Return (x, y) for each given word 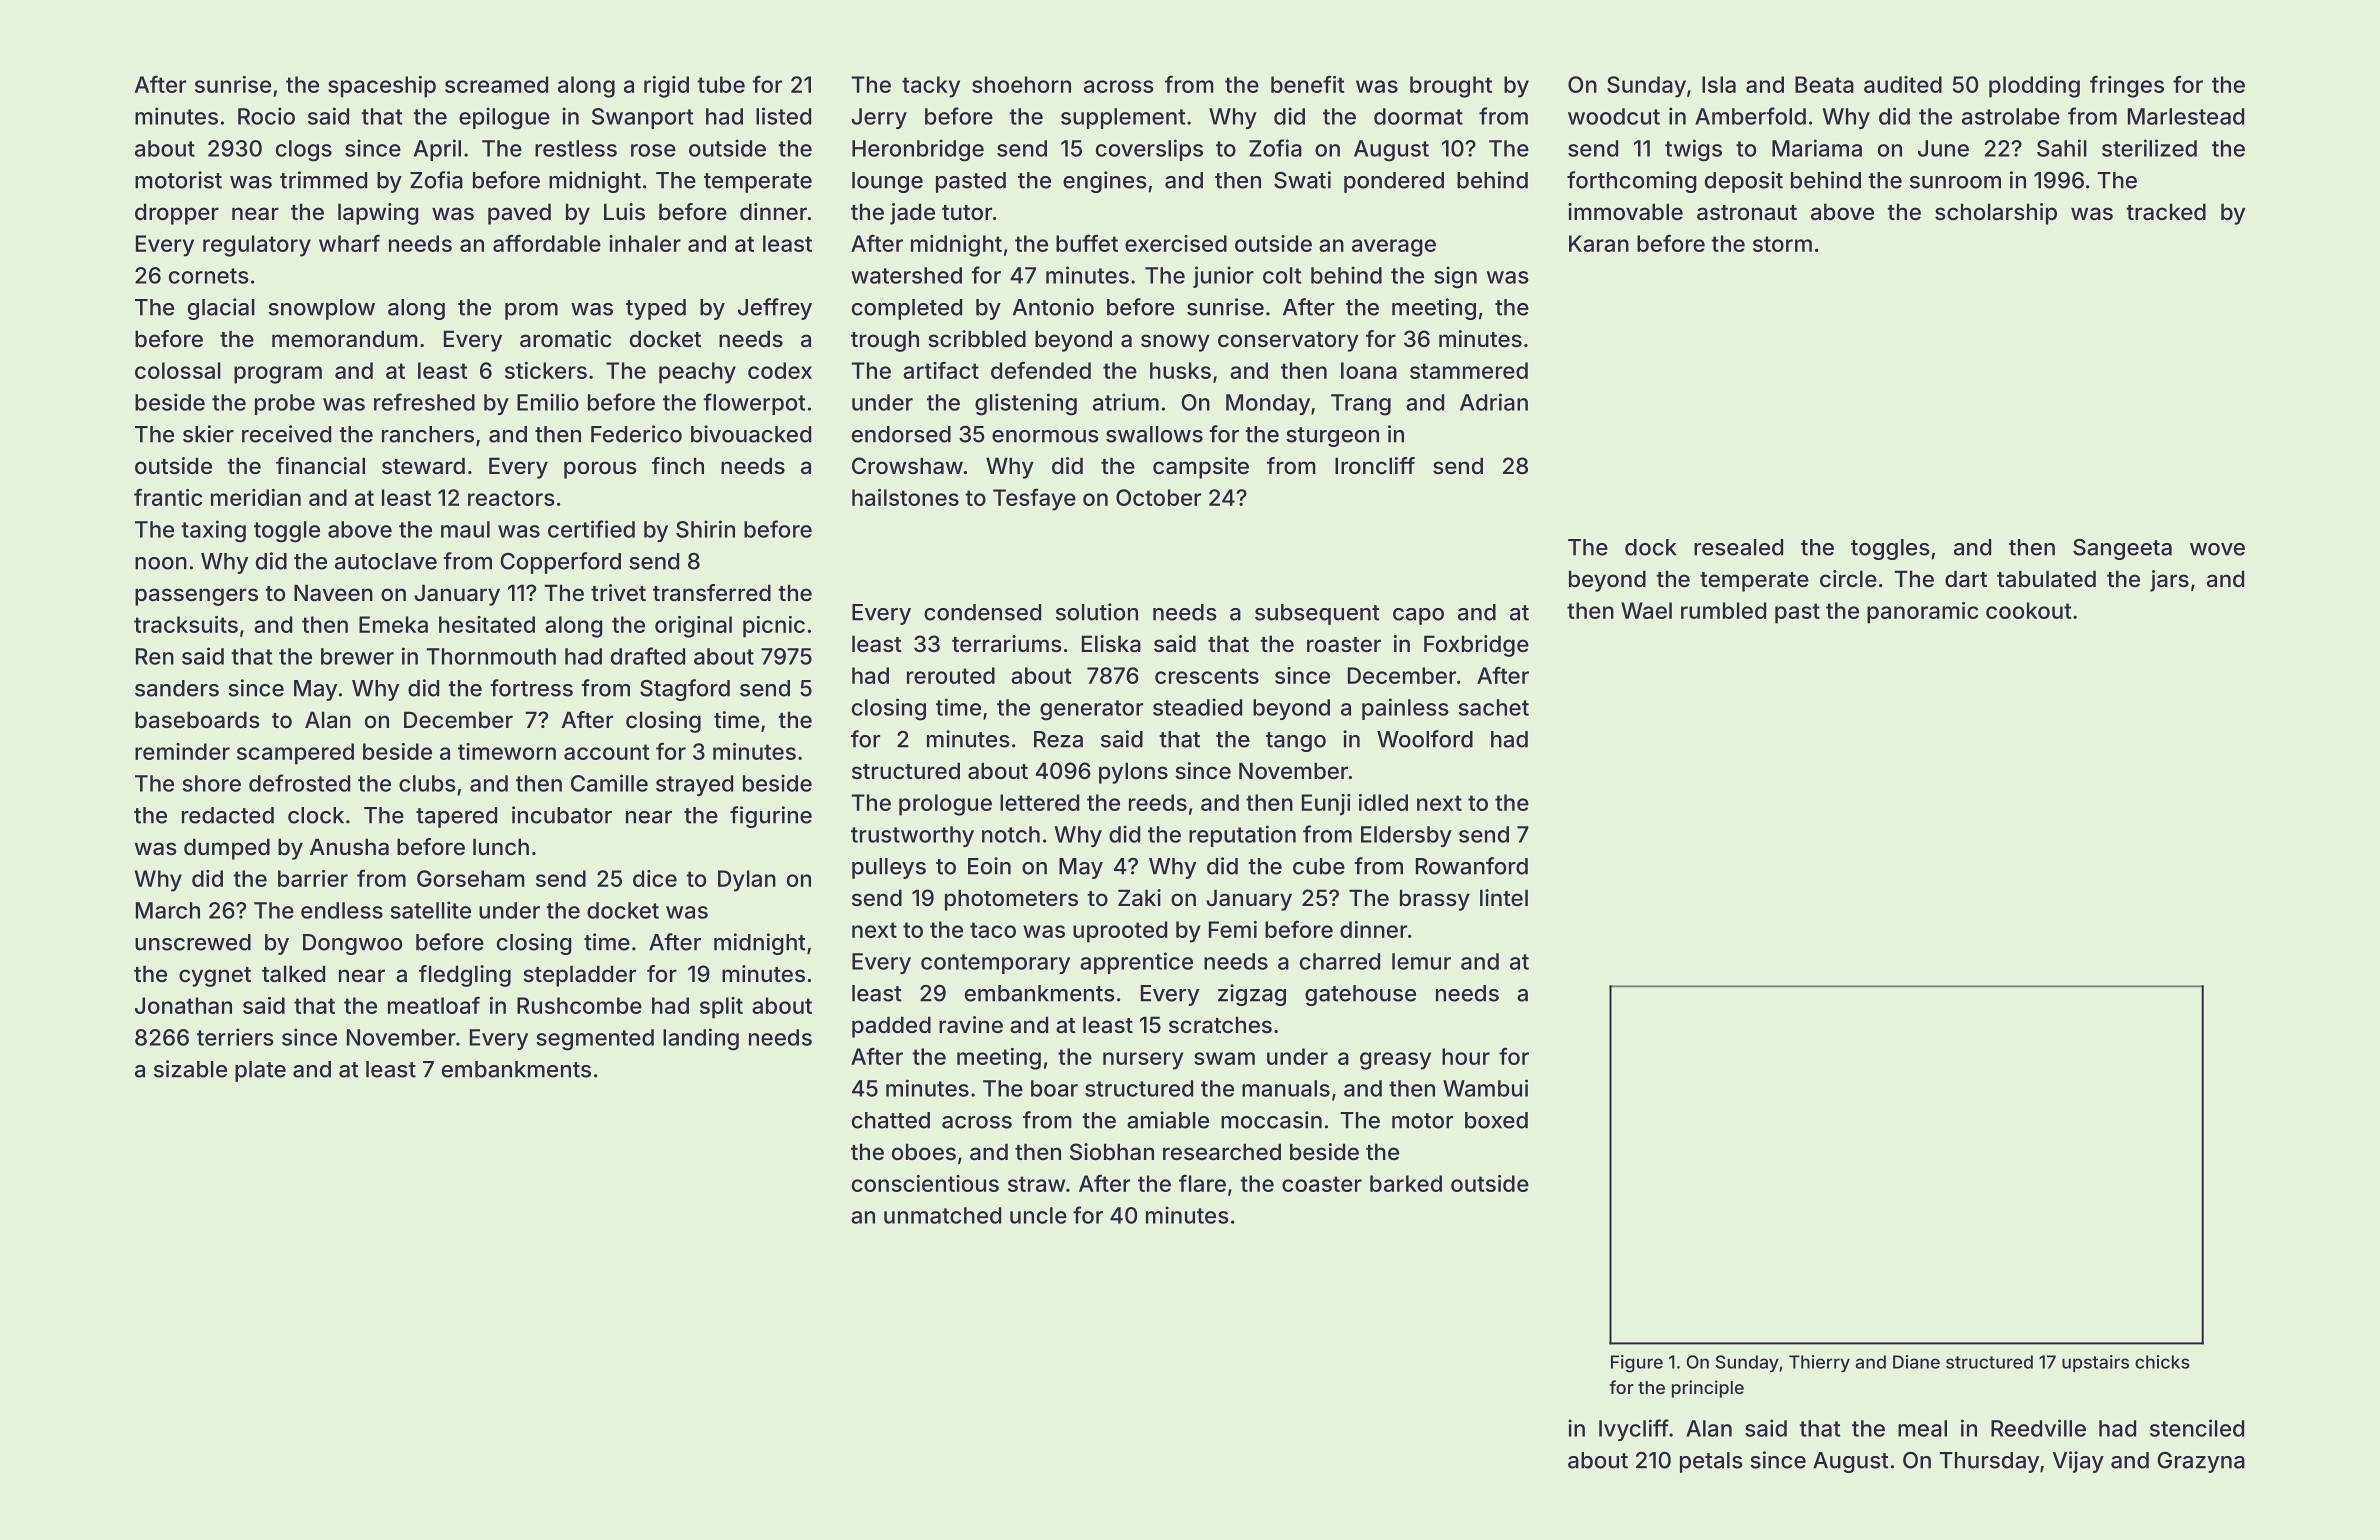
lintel (1504, 897)
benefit (1308, 84)
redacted (228, 815)
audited (1903, 84)
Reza (1058, 739)
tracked (2166, 212)
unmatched (942, 1215)
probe (285, 404)
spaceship (382, 87)
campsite (1201, 468)
